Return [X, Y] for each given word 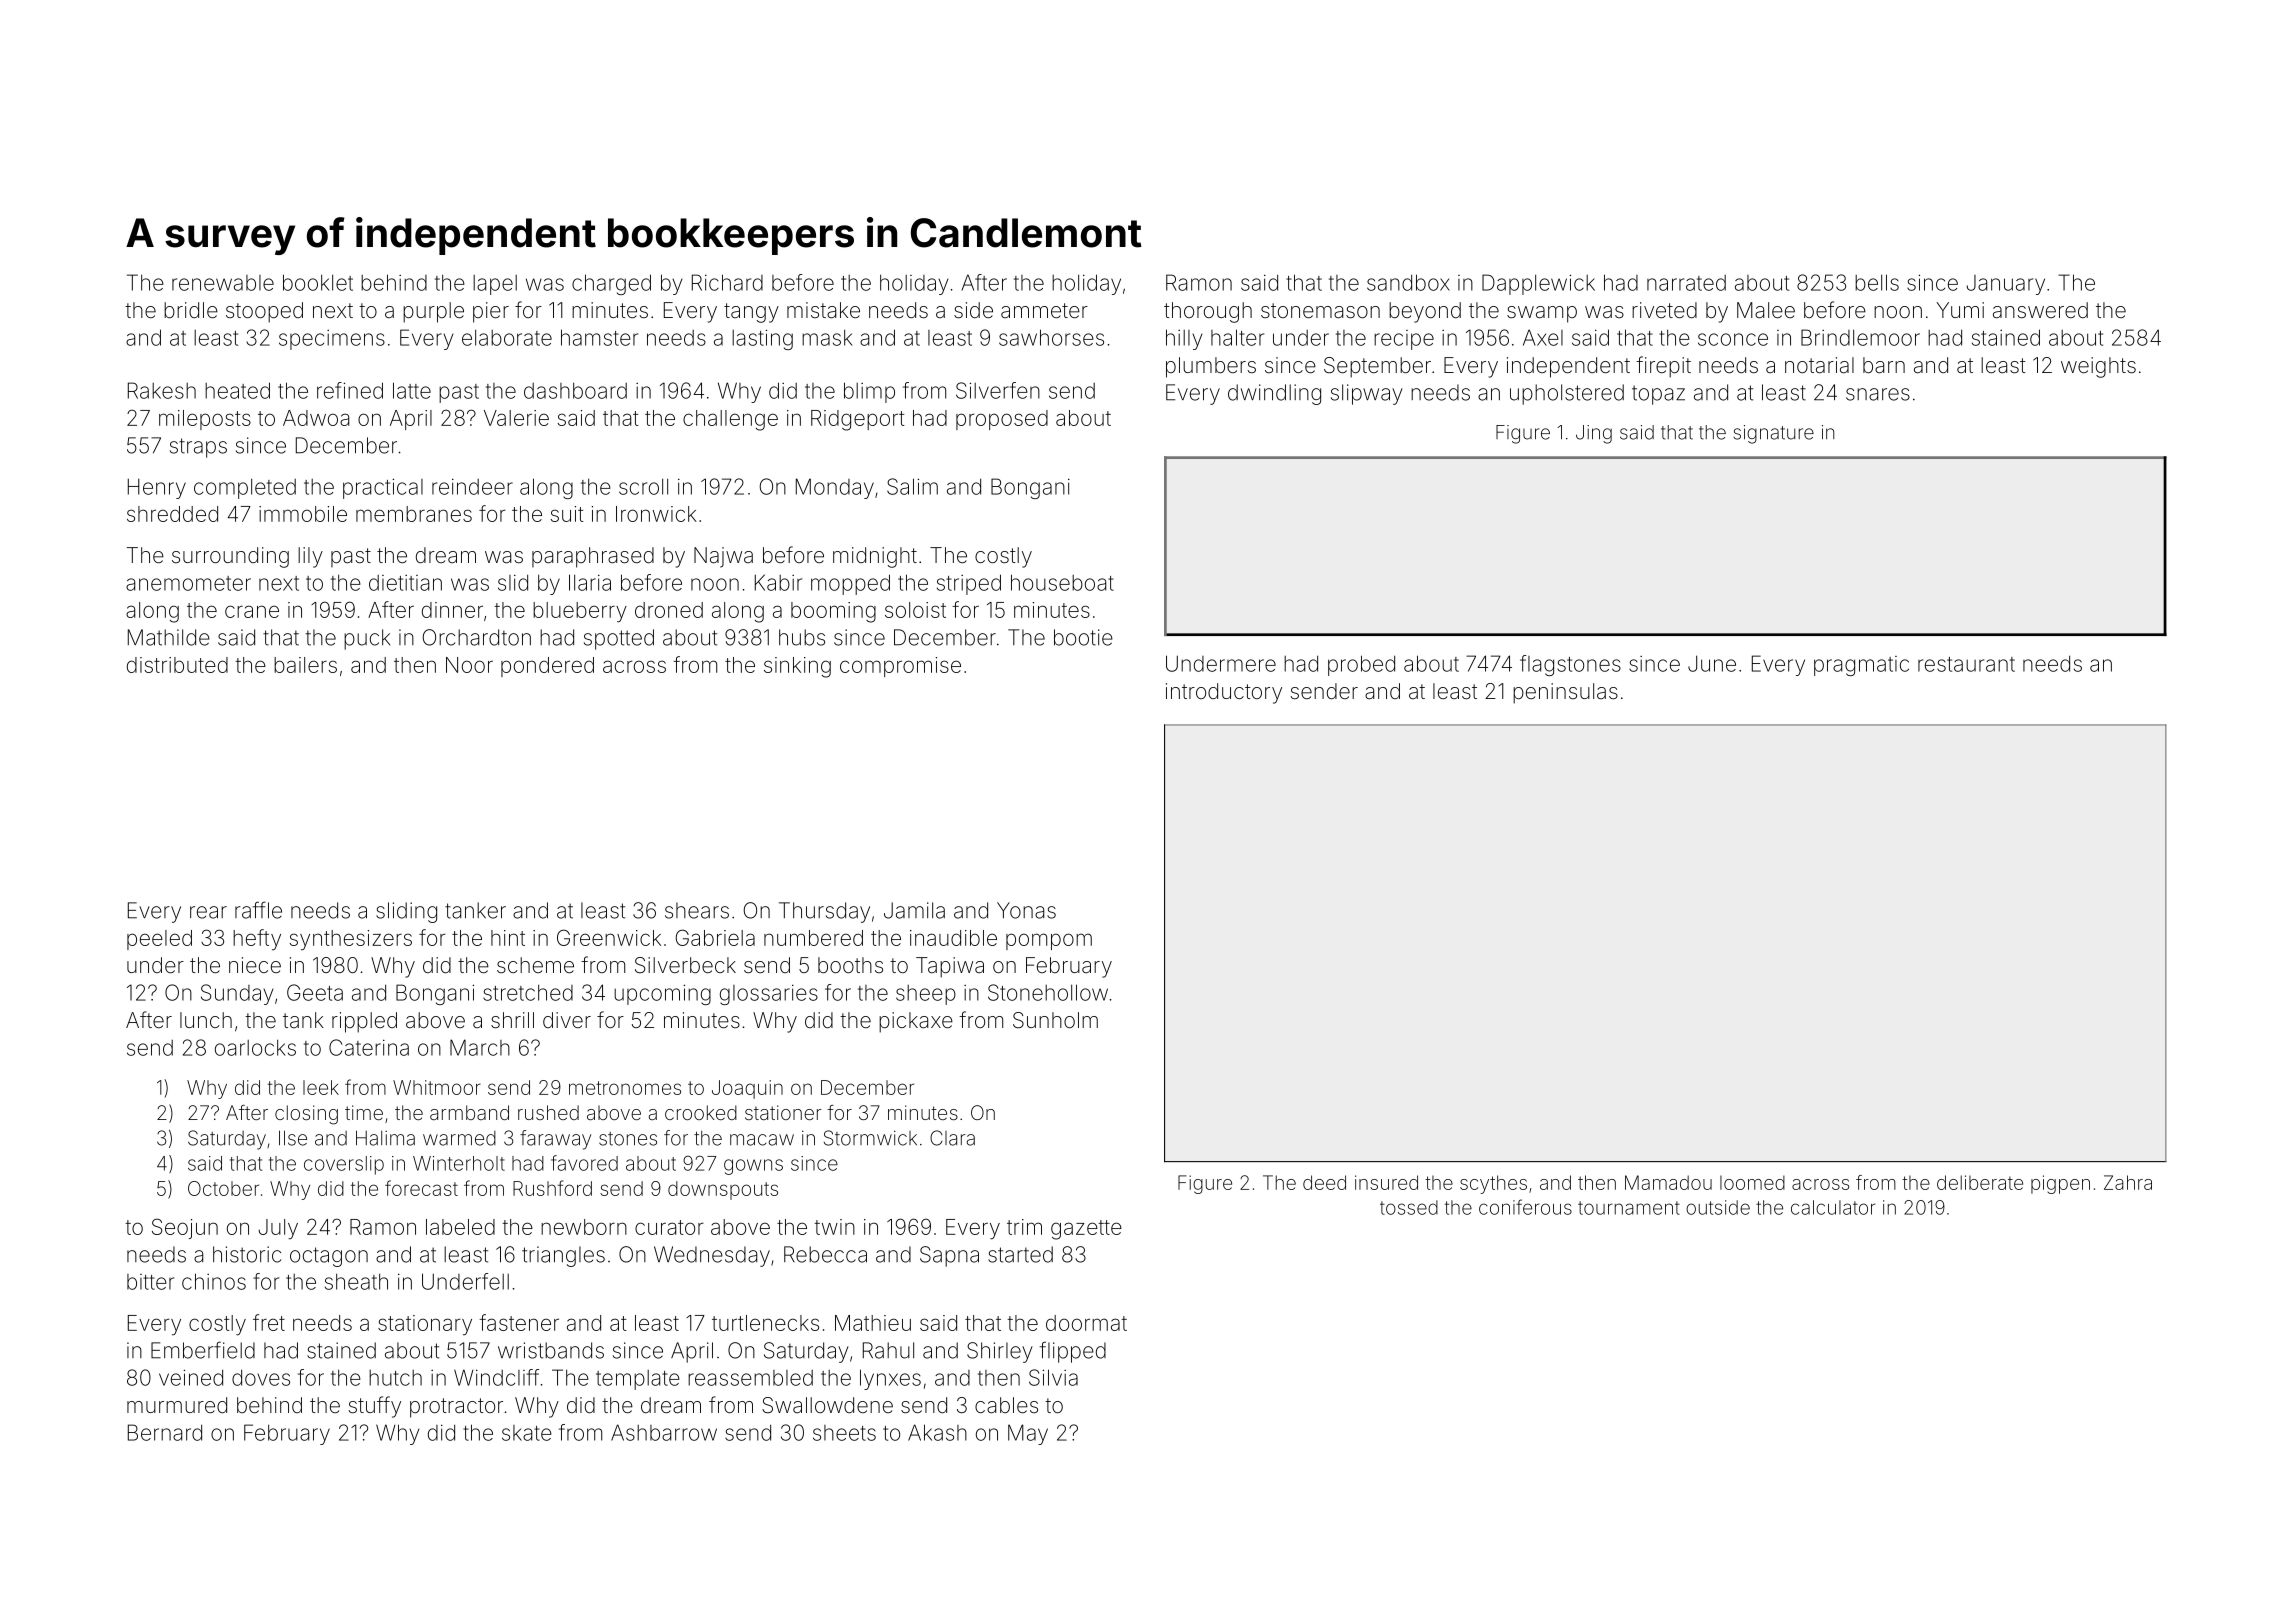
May [1028, 1434]
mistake [823, 310]
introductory [1224, 693]
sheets [844, 1433]
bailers [305, 665]
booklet [318, 282]
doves [261, 1377]
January [2005, 285]
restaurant [1966, 664]
